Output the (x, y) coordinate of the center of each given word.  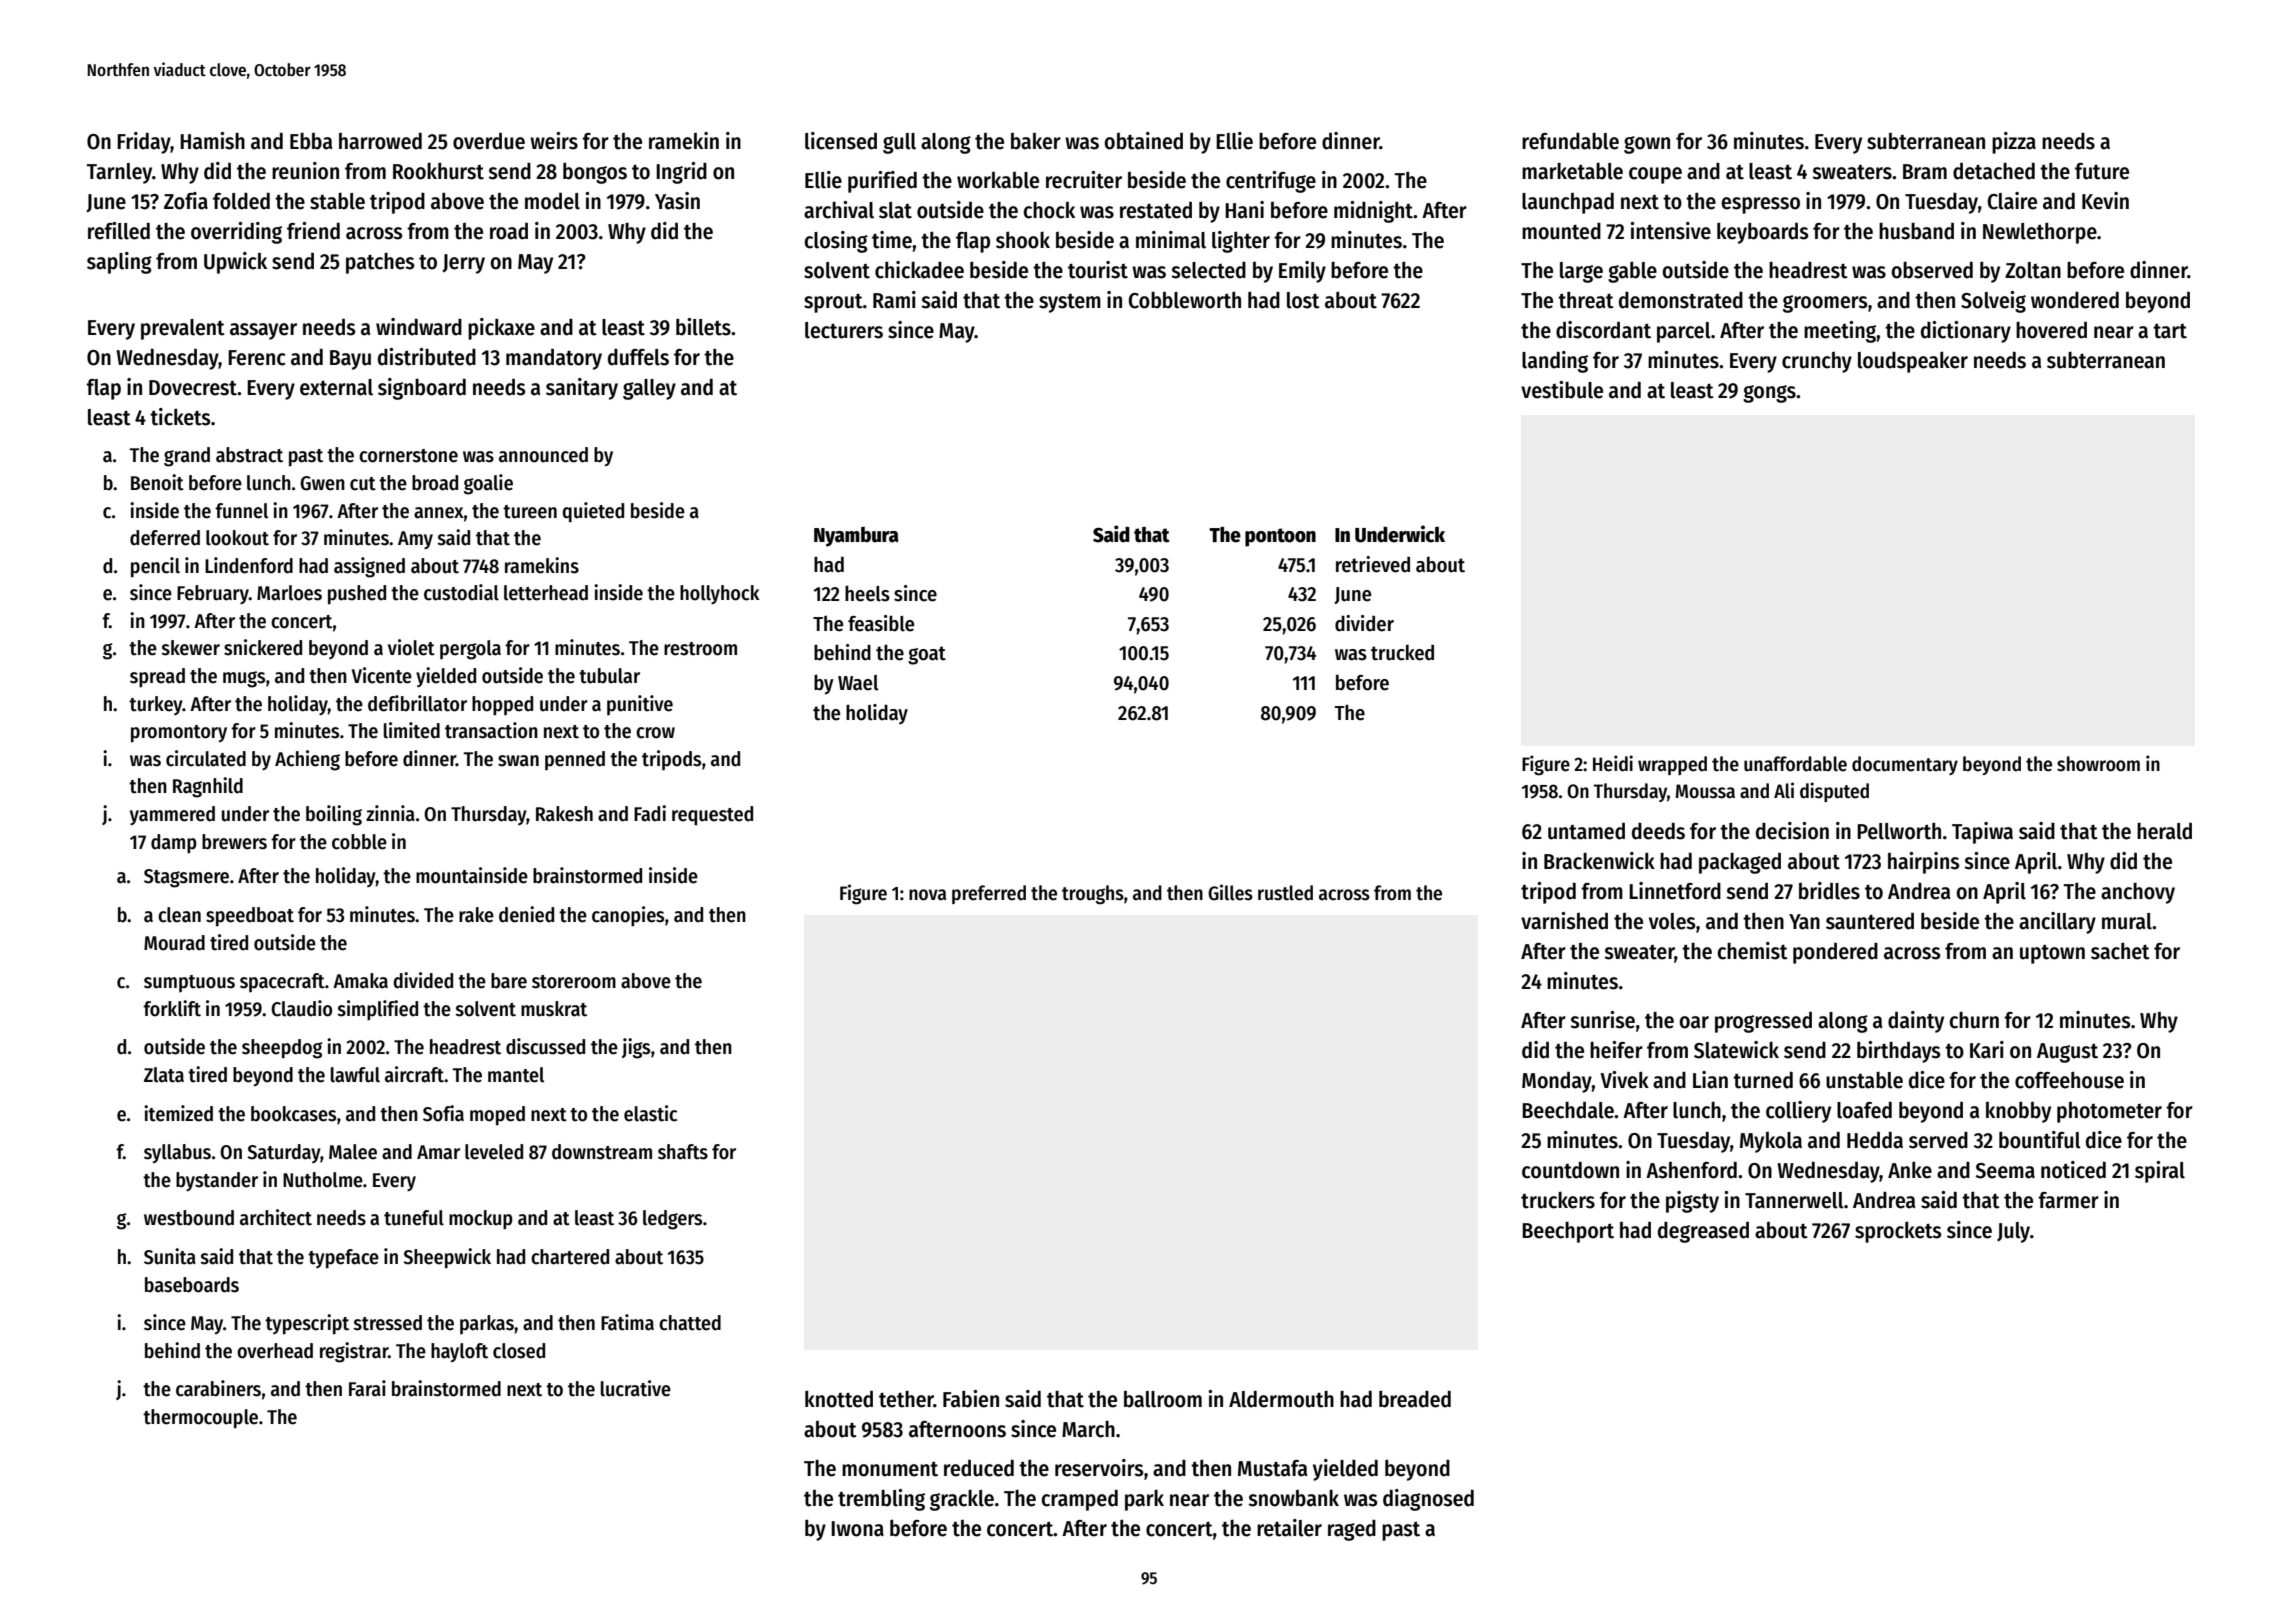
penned (575, 760)
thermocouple (200, 1419)
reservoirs (1099, 1468)
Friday (144, 143)
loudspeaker (1913, 362)
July (2013, 1232)
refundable (1570, 141)
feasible (881, 623)
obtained (1143, 141)
